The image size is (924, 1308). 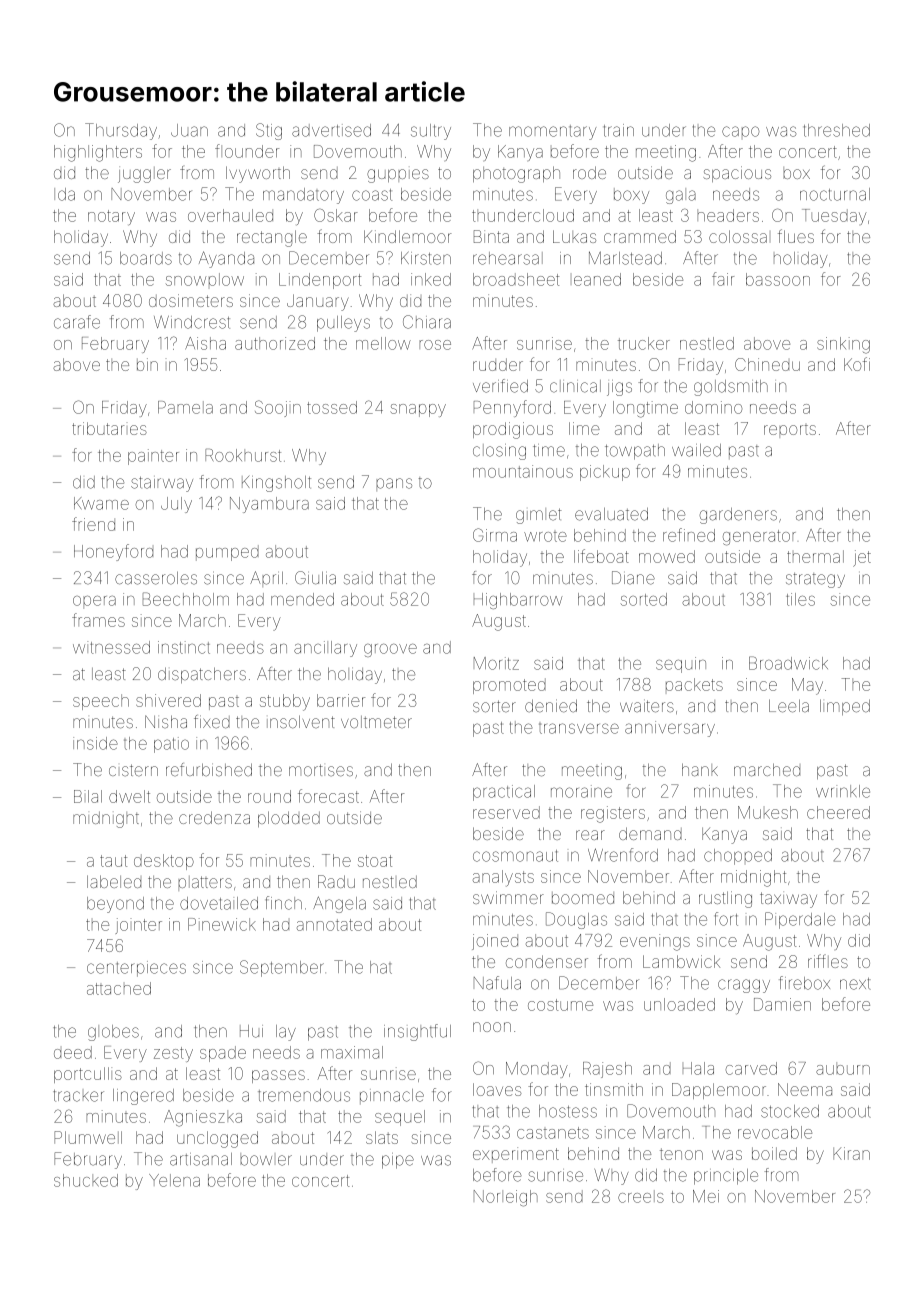 I want to click on chopped, so click(x=738, y=857).
